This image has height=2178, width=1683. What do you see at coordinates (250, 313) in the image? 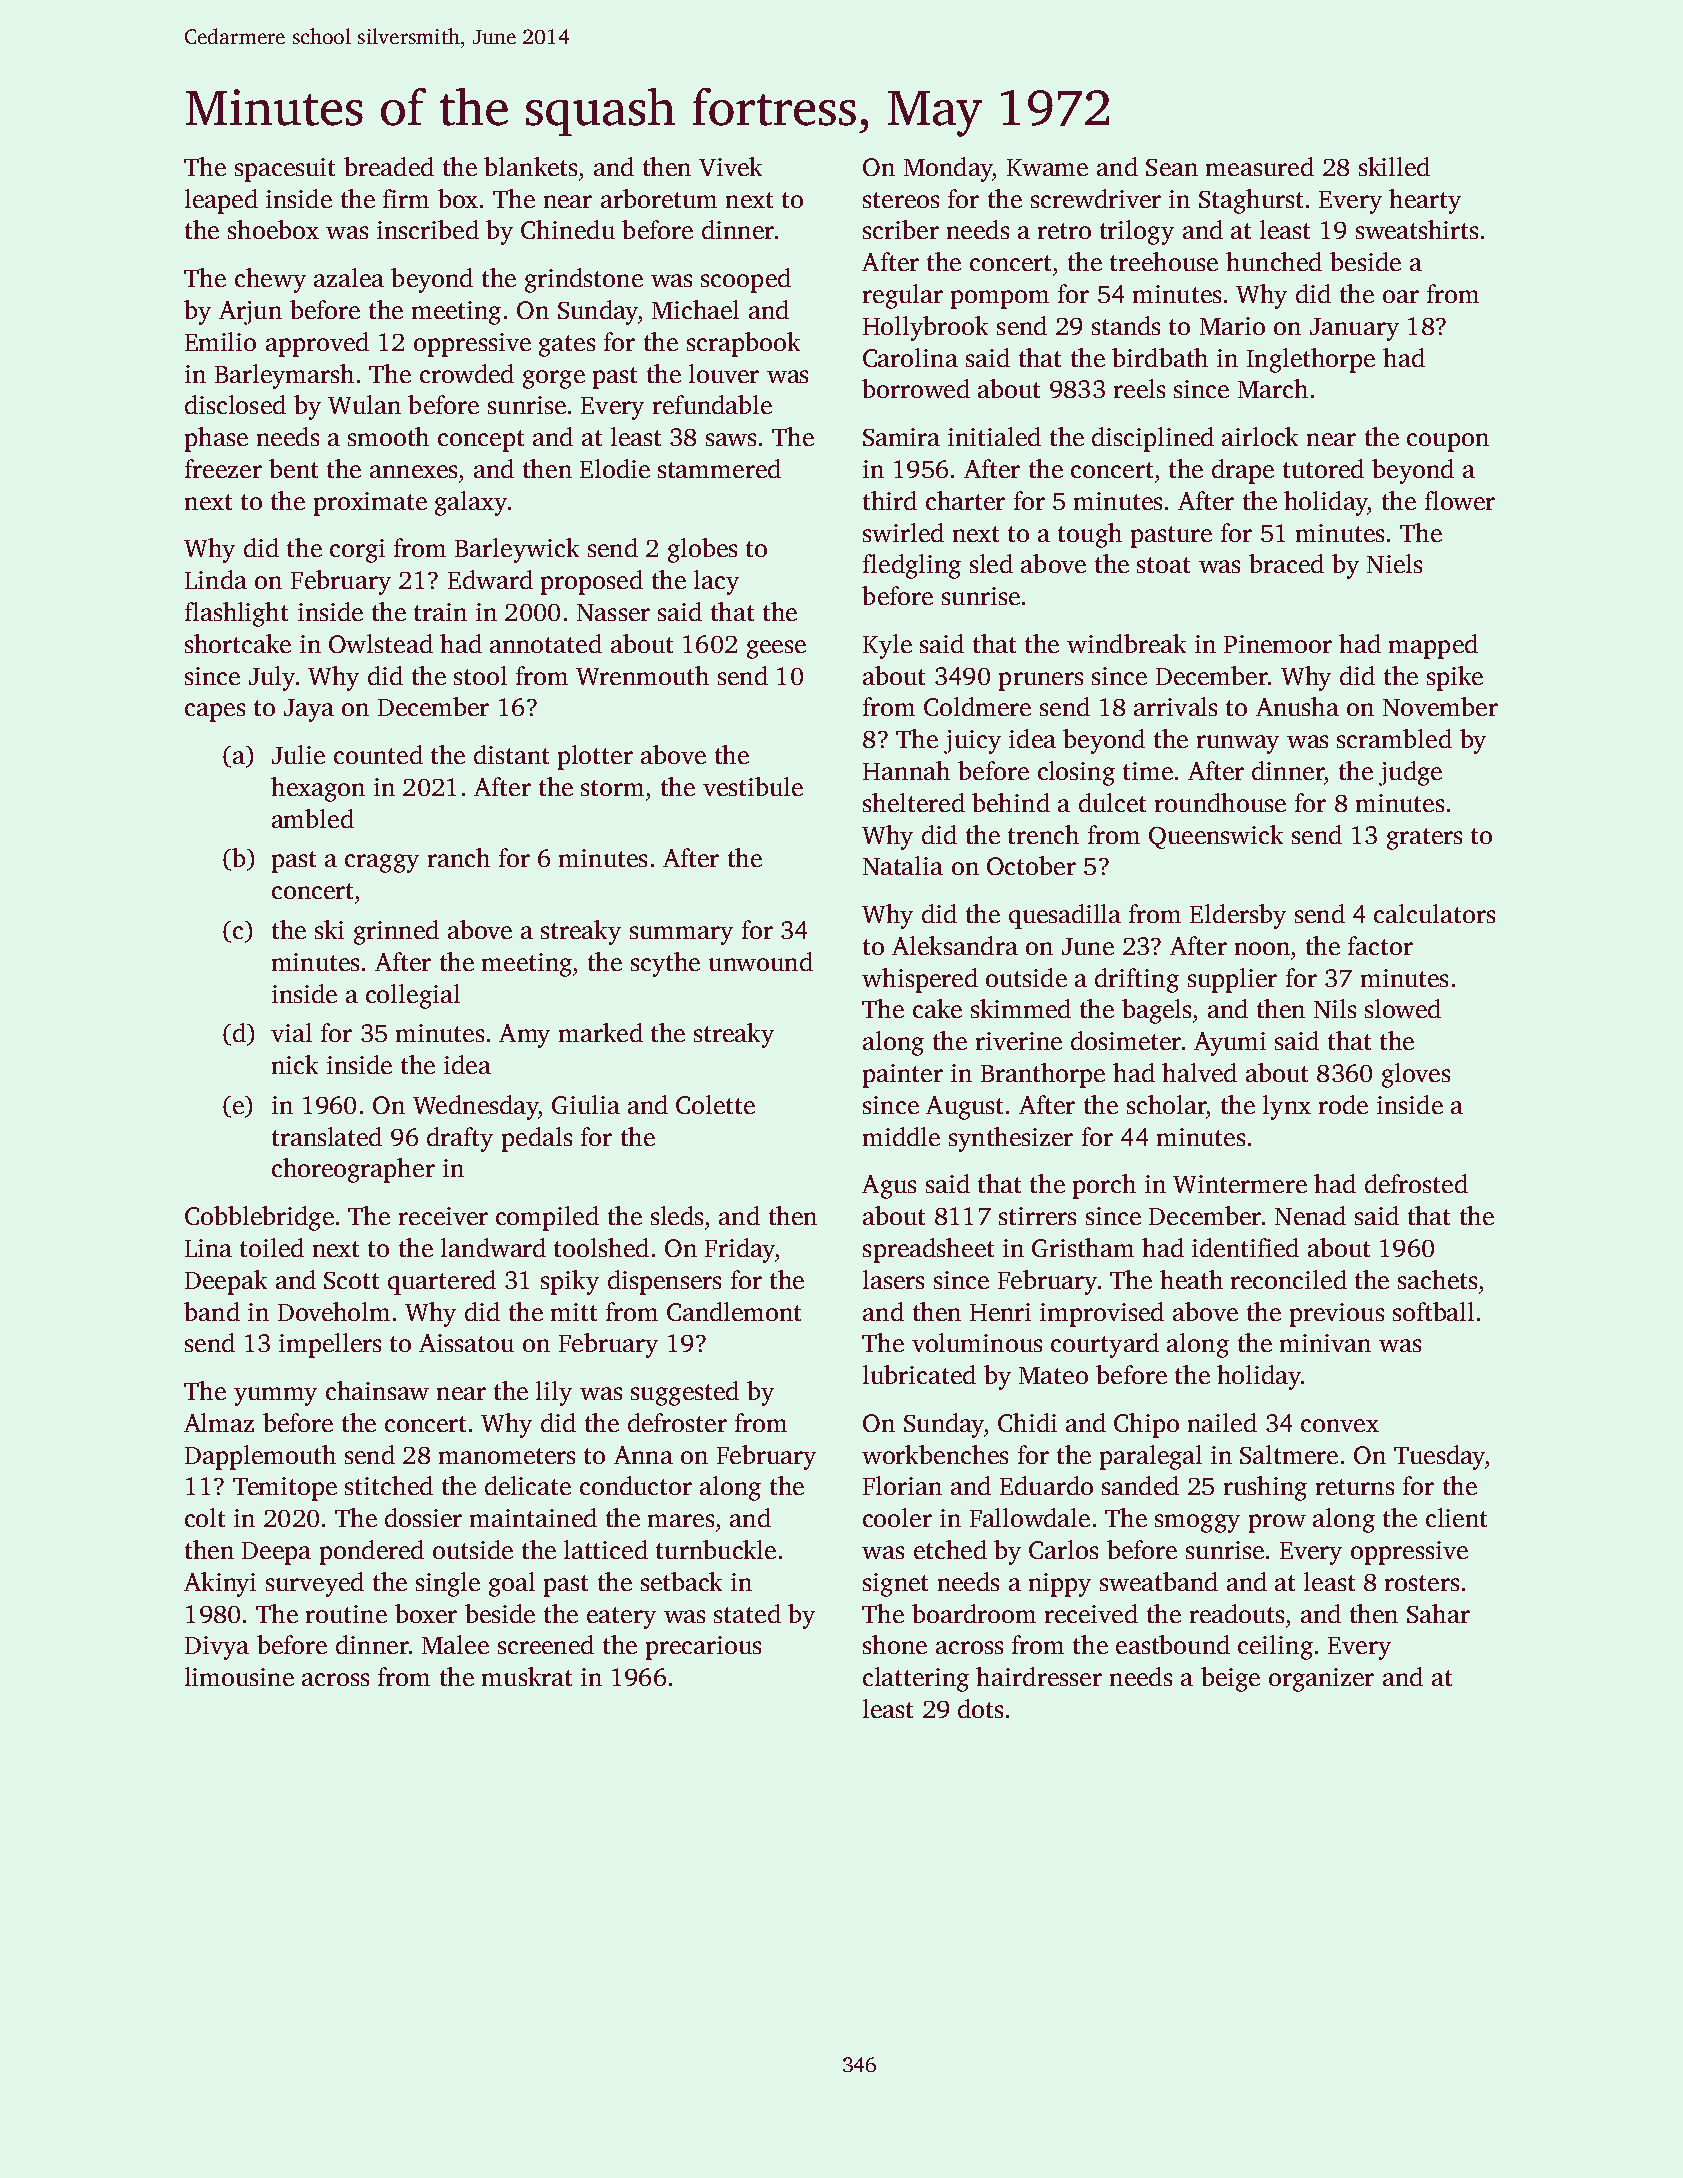
I see `Arjun` at bounding box center [250, 313].
